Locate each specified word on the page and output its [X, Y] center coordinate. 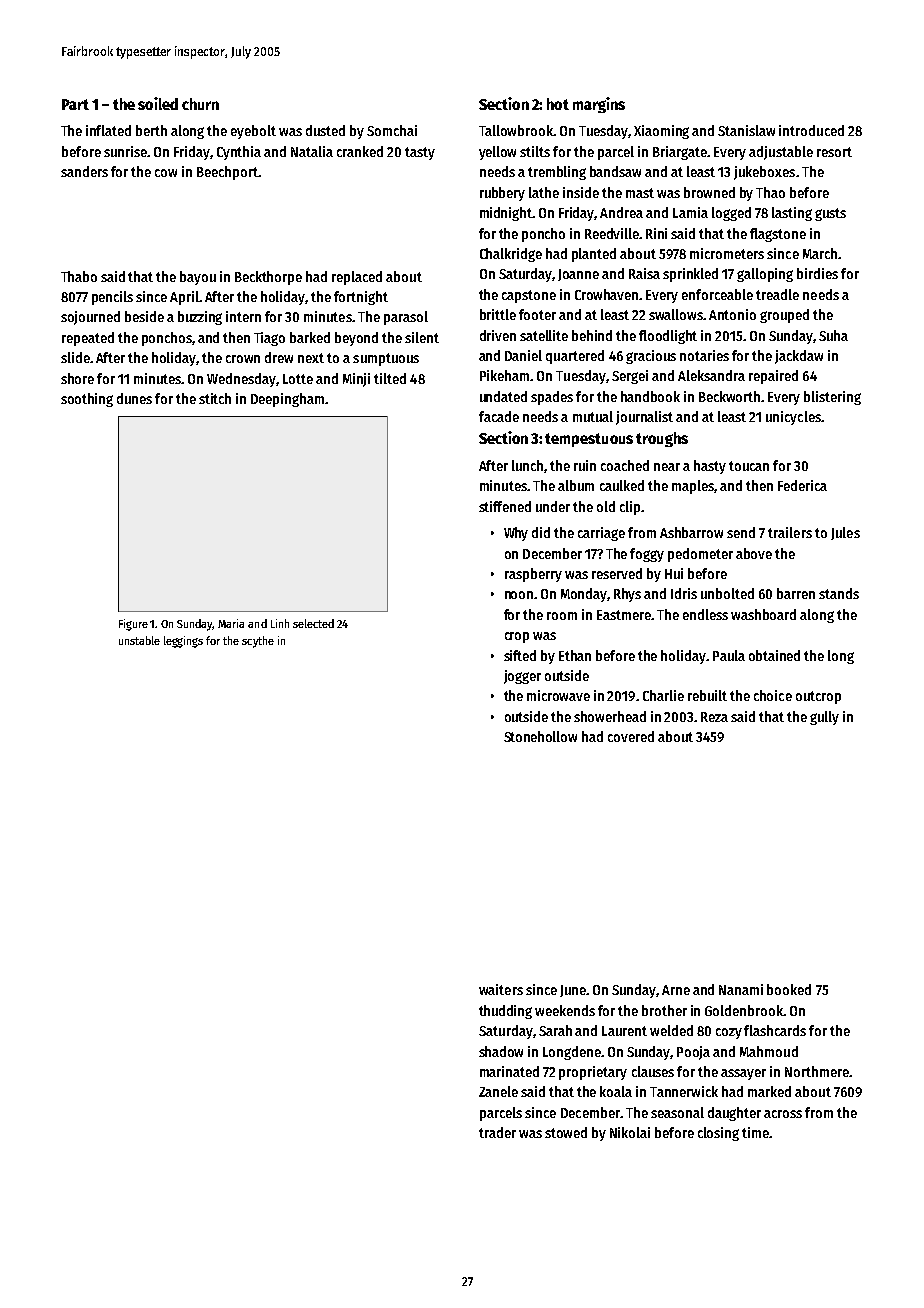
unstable [139, 640]
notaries [704, 355]
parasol [406, 318]
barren [796, 593]
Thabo [79, 276]
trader [497, 1132]
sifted [520, 655]
